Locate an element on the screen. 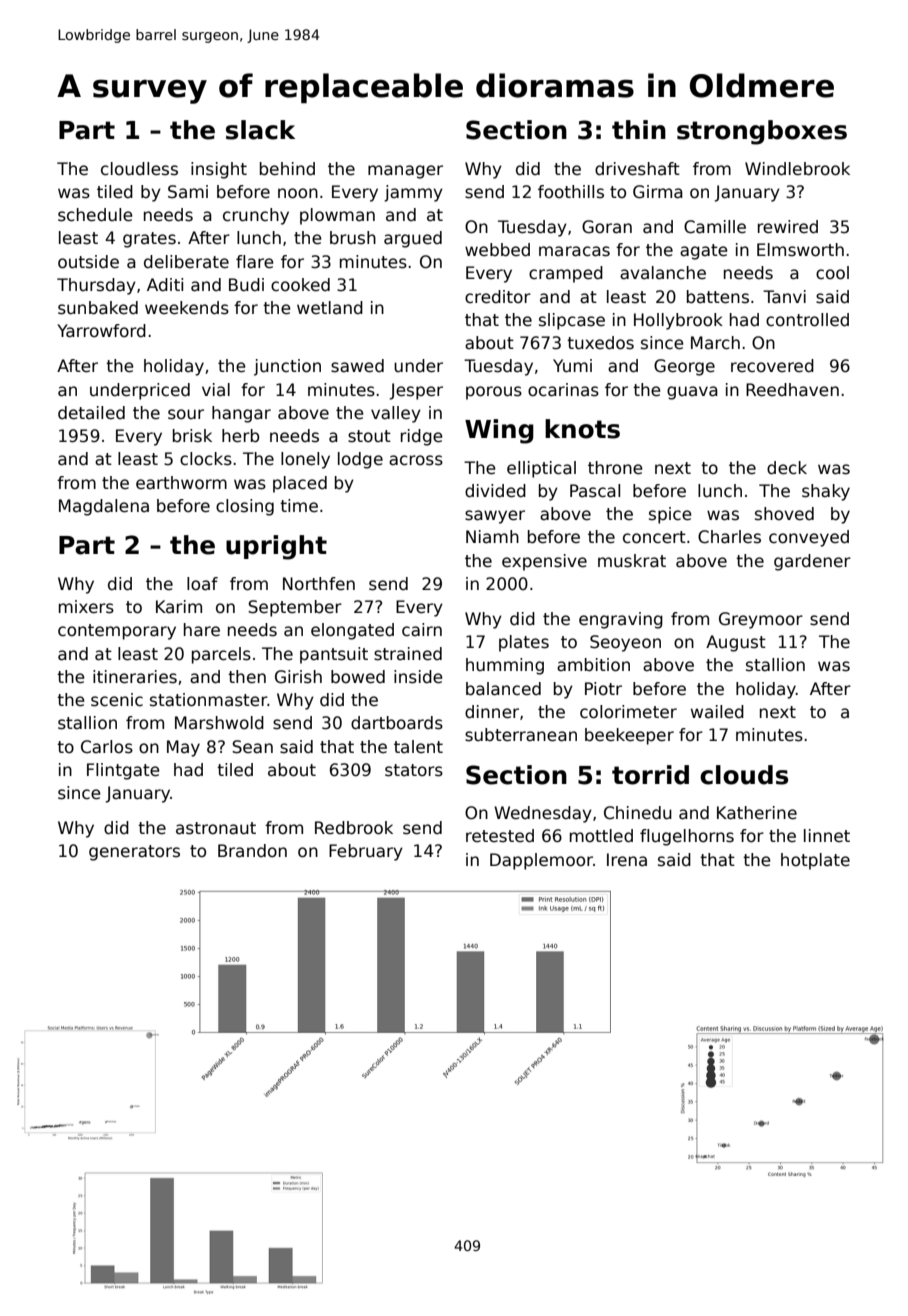 This screenshot has width=908, height=1316. outside is located at coordinates (88, 262).
